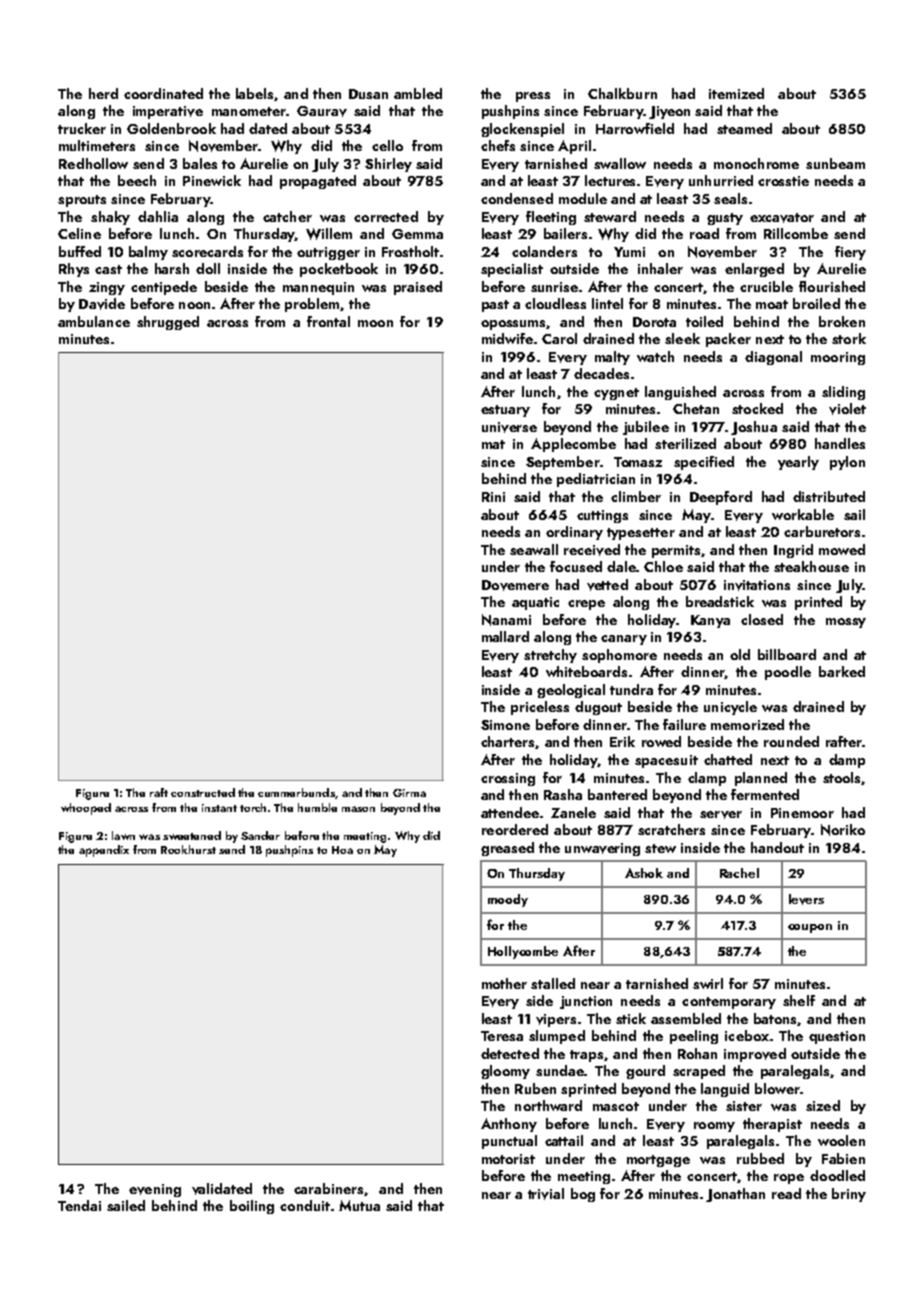  What do you see at coordinates (847, 463) in the document?
I see `pylon` at bounding box center [847, 463].
